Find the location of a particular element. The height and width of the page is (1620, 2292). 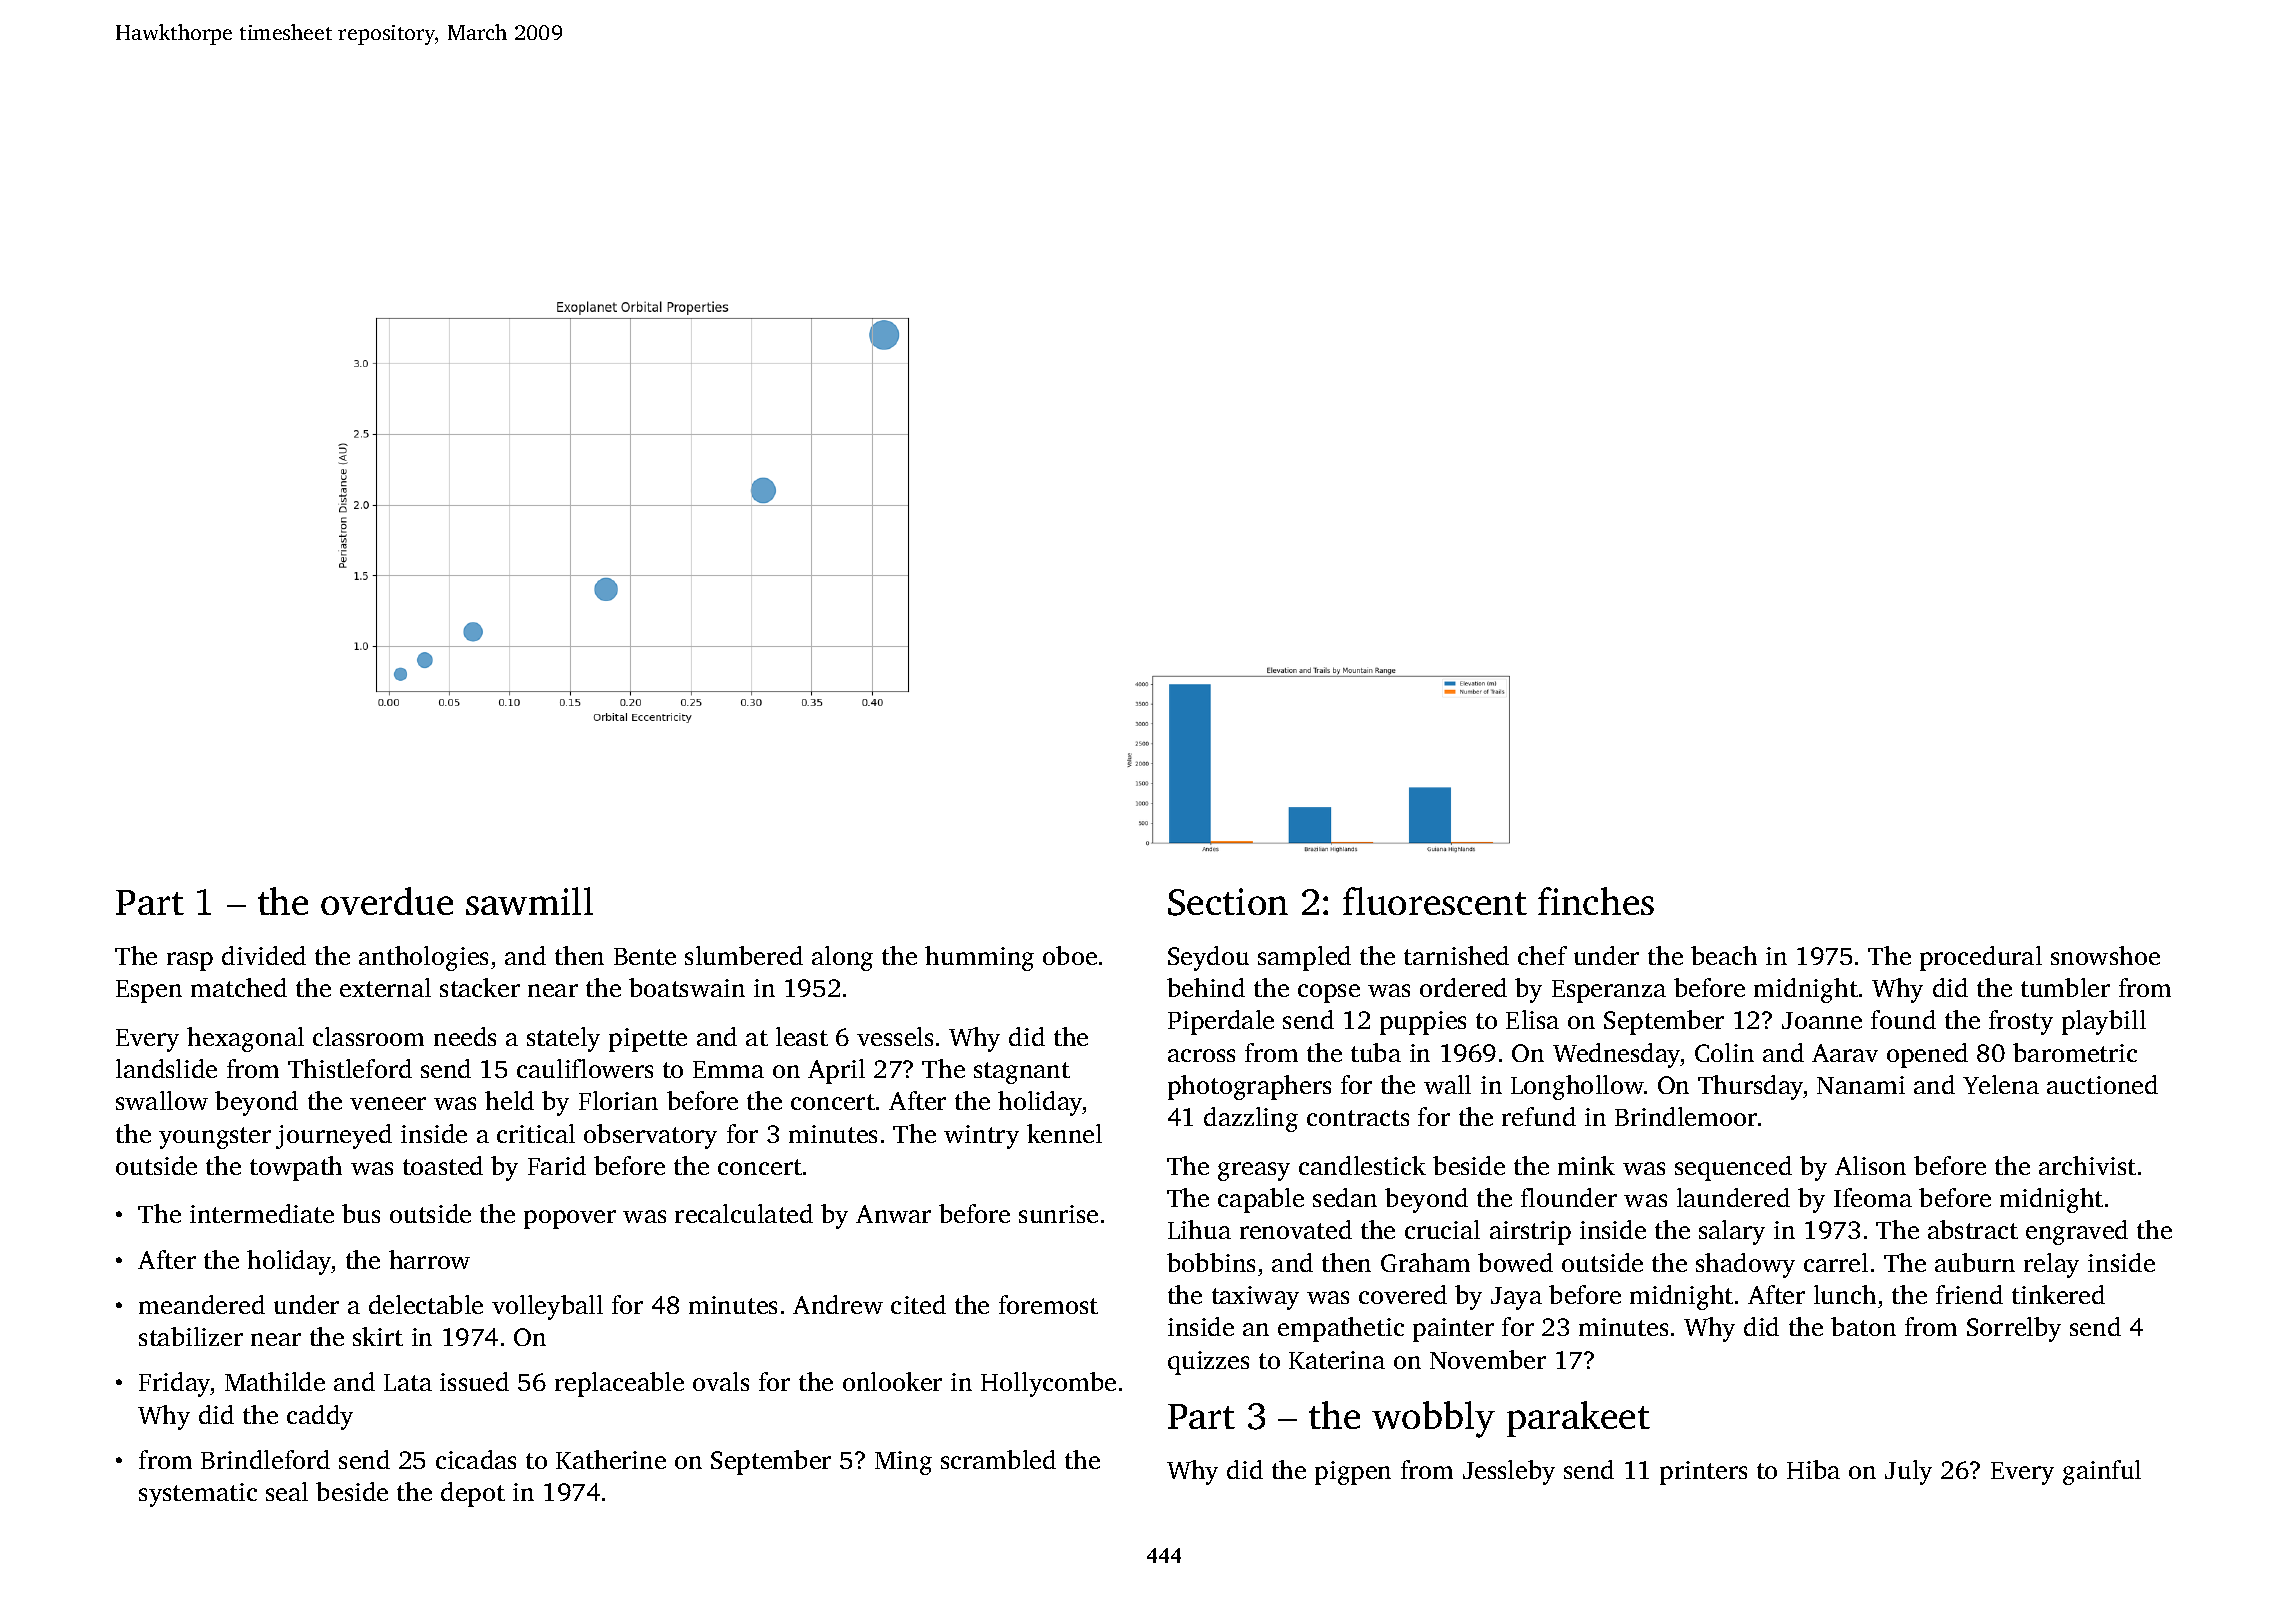

Espen is located at coordinates (149, 991).
